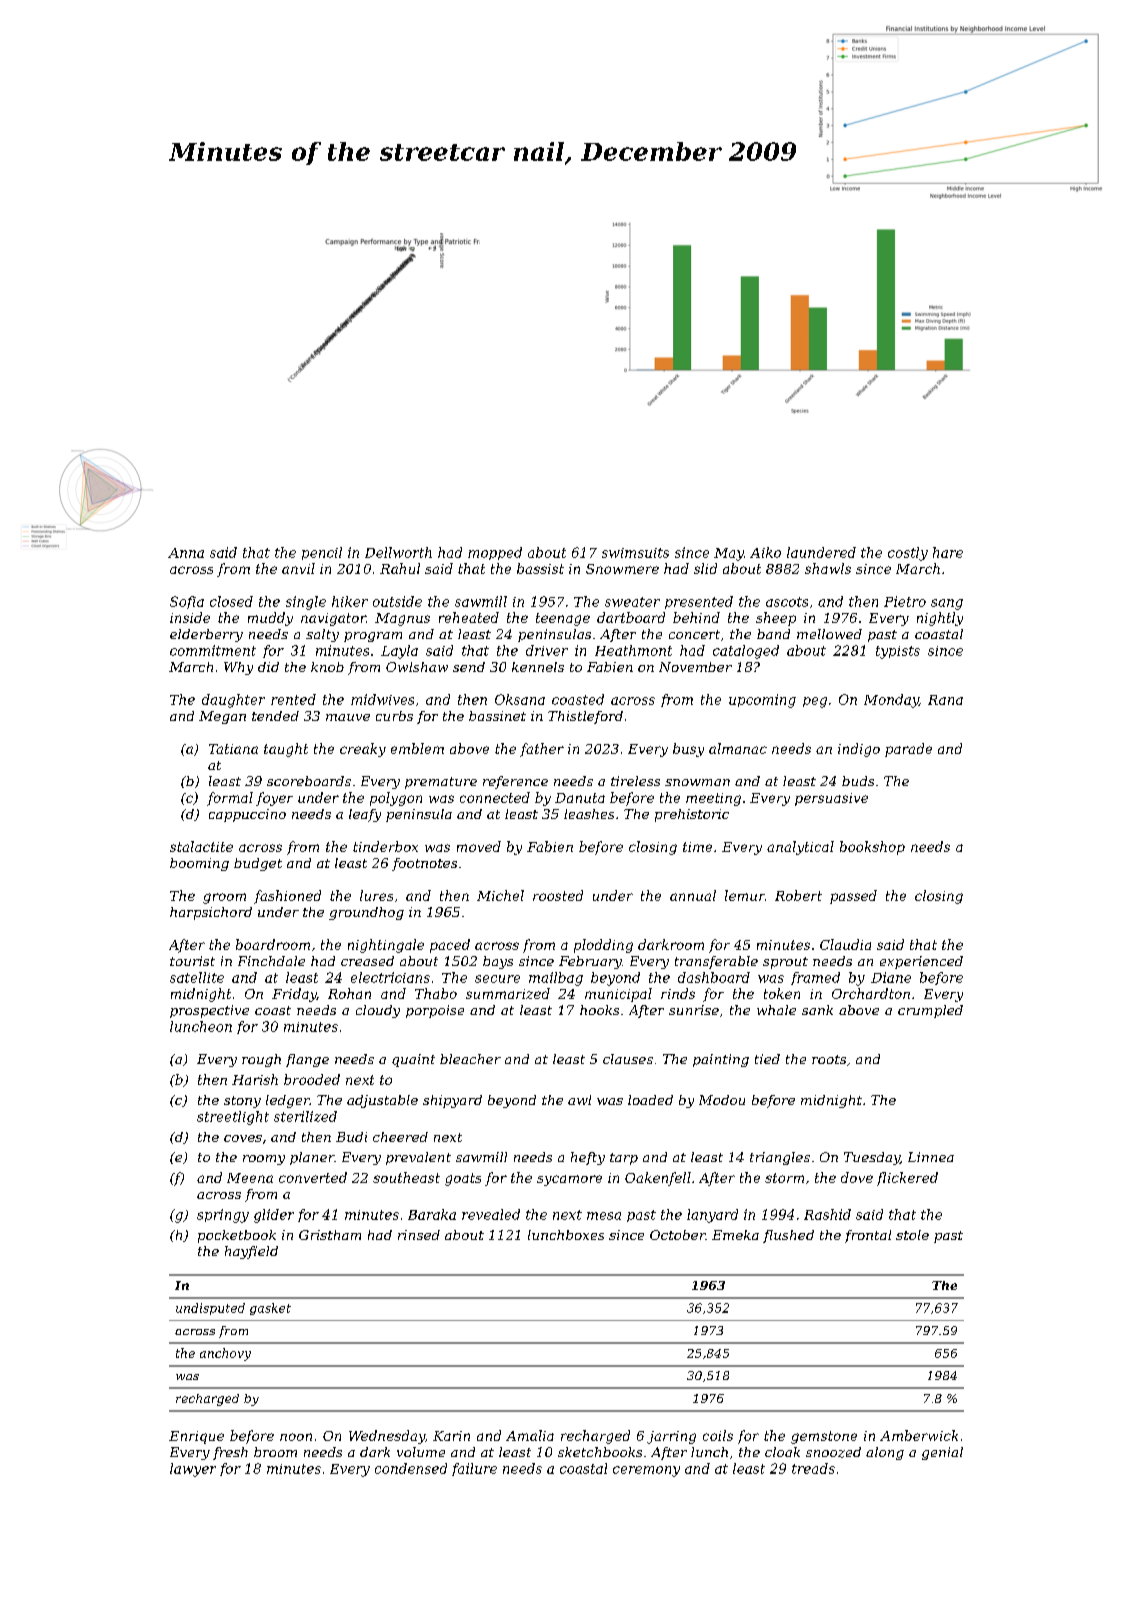 This screenshot has width=1133, height=1609. I want to click on lanyard, so click(712, 1216).
